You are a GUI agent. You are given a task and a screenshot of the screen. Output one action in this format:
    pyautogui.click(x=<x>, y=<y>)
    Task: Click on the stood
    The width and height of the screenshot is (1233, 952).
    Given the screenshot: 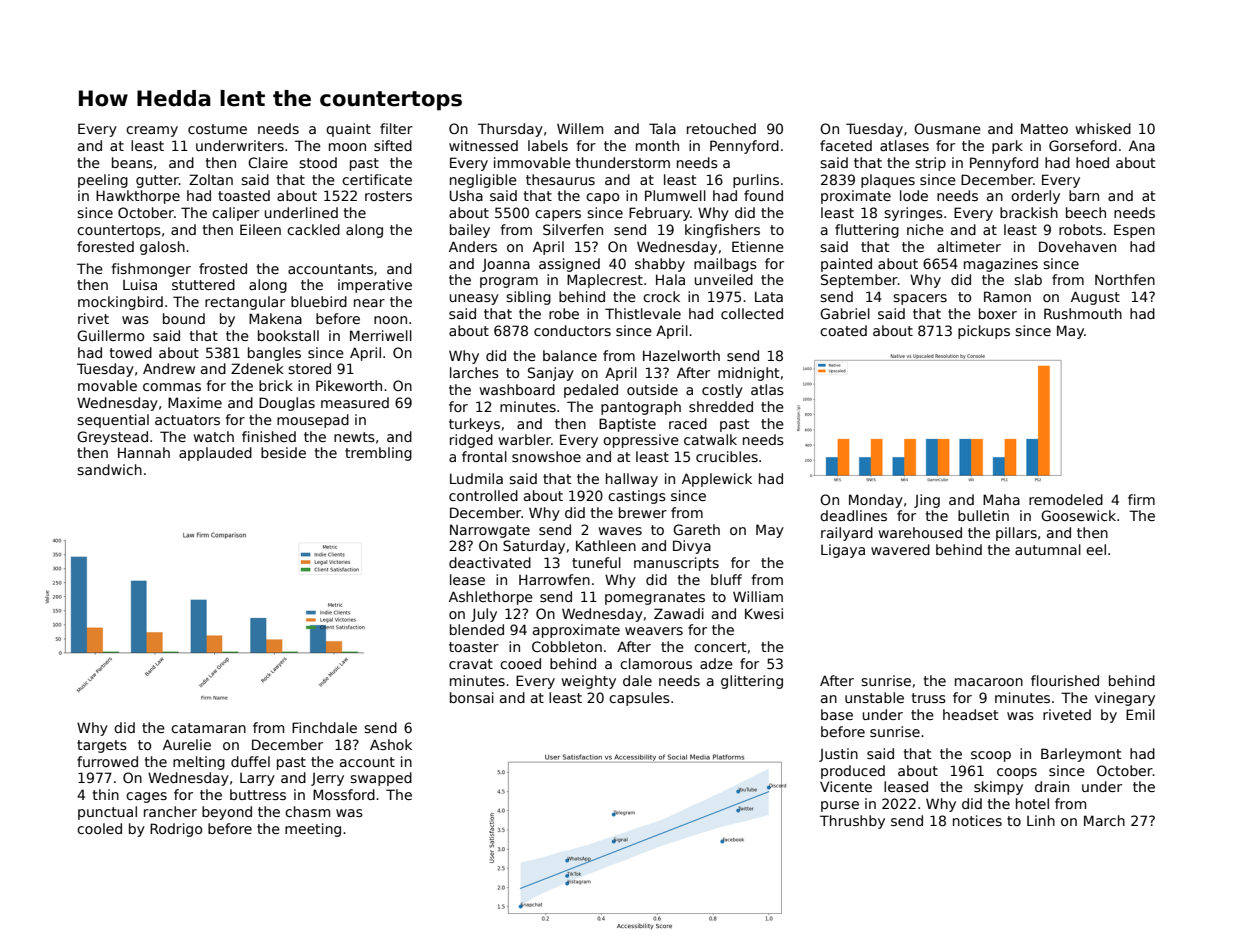 What is the action you would take?
    pyautogui.click(x=318, y=162)
